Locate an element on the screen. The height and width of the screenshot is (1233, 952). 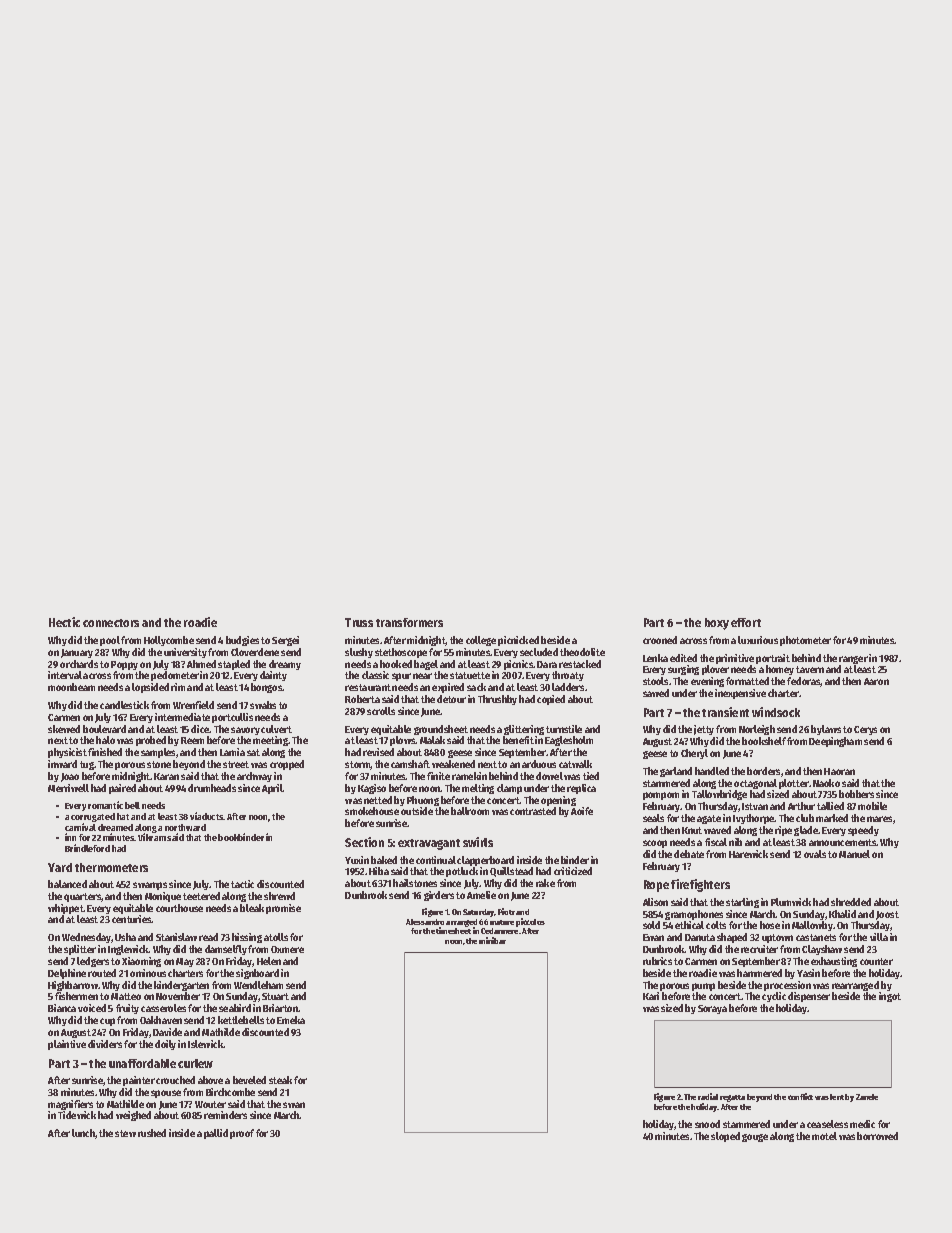
Bianca is located at coordinates (62, 1008).
